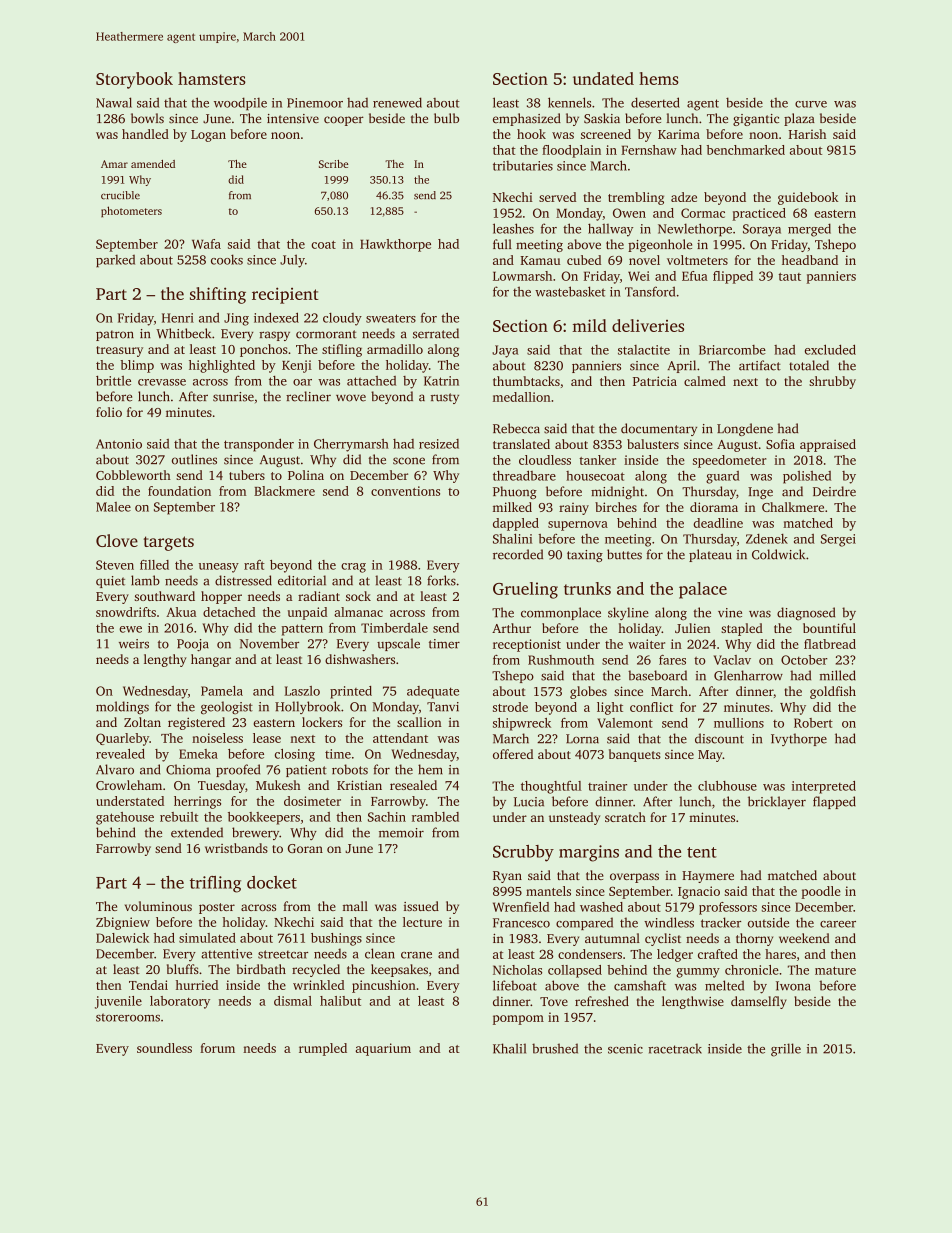 The image size is (952, 1233). I want to click on mall, so click(355, 906).
